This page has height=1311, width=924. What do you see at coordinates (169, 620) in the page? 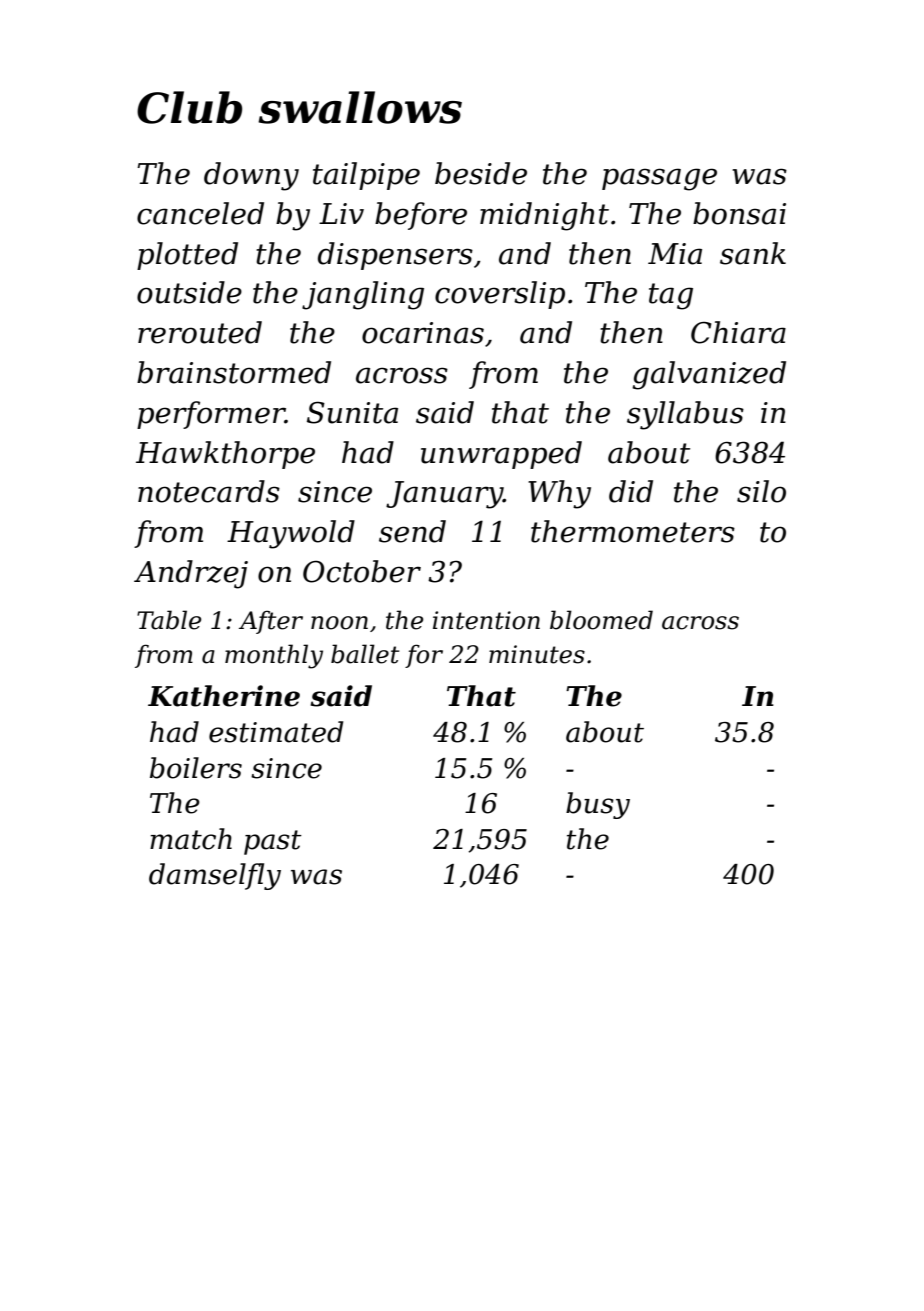
I see `Table` at bounding box center [169, 620].
